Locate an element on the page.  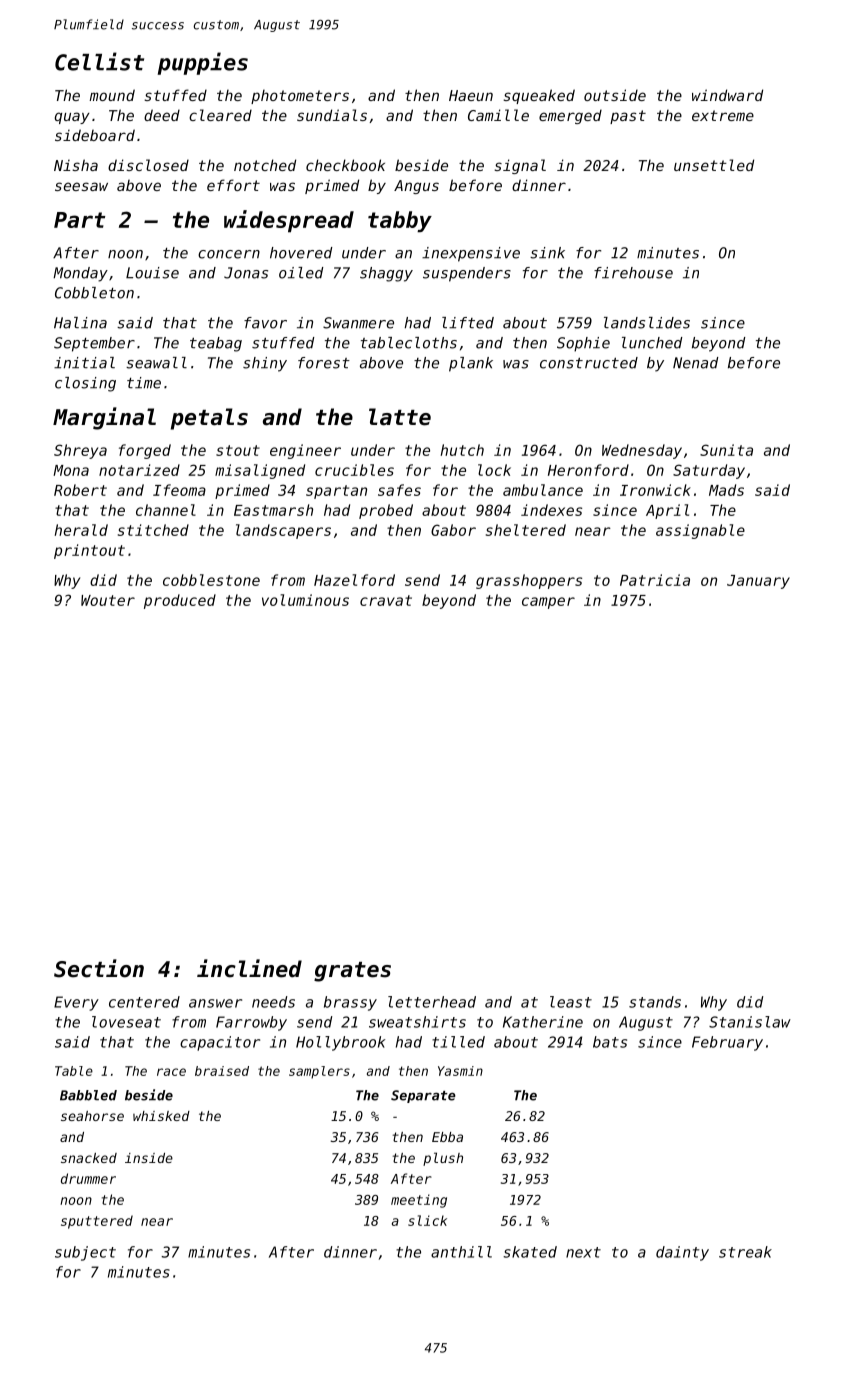
produced is located at coordinates (180, 601).
